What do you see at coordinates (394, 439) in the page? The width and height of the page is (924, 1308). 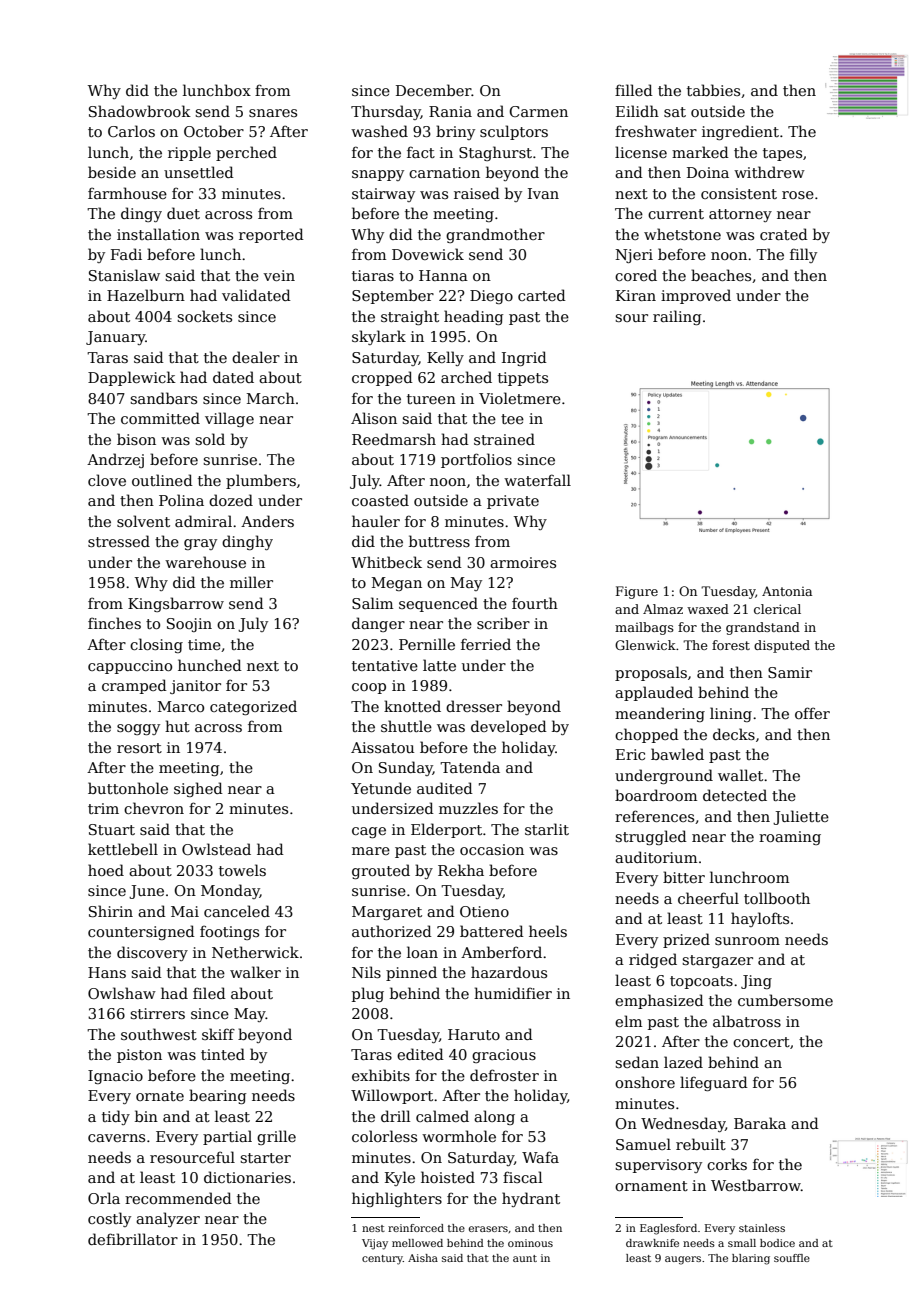 I see `Reedmarsh` at bounding box center [394, 439].
